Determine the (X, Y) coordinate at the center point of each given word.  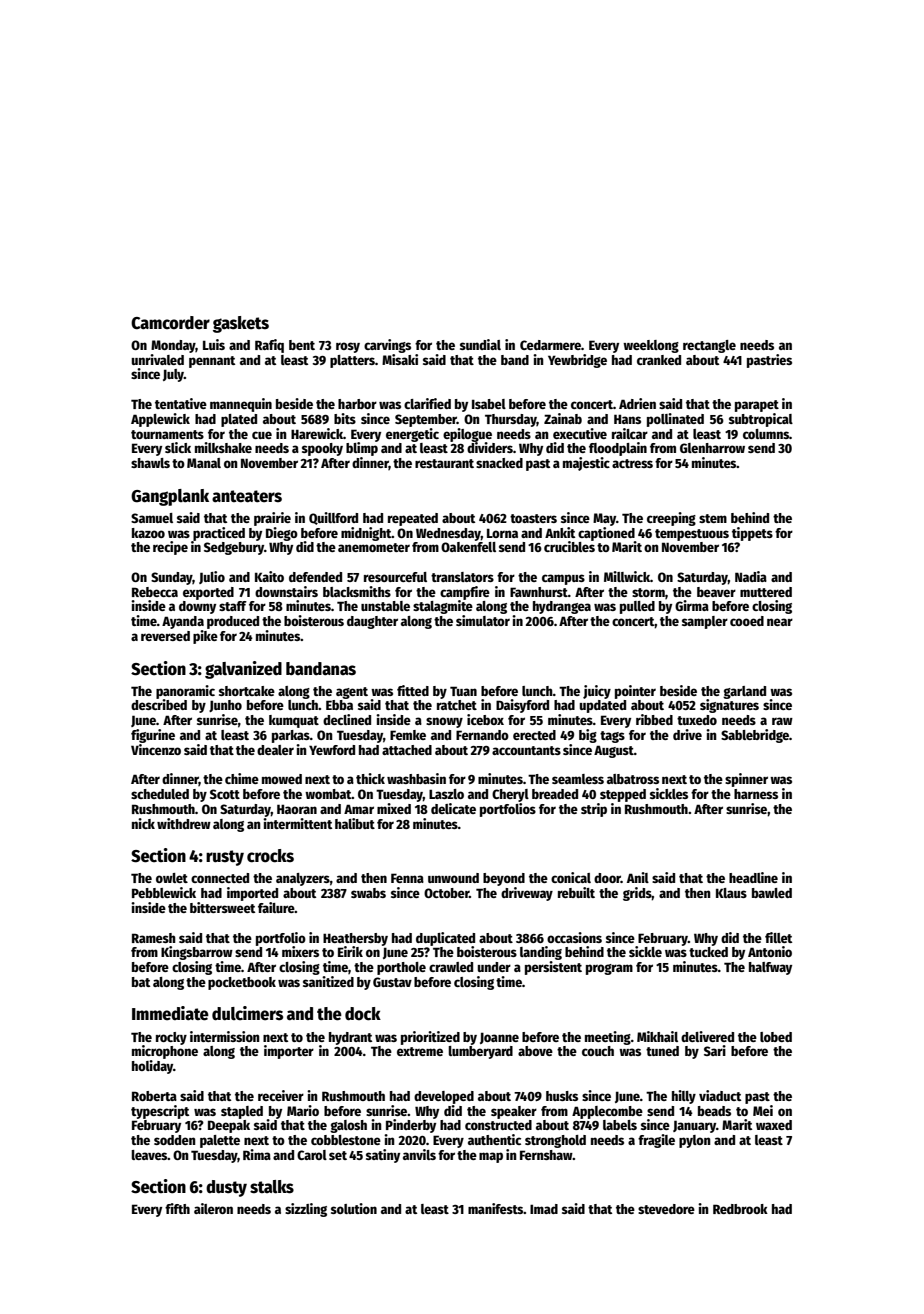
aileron (213, 1208)
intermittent (297, 823)
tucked (708, 952)
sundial (480, 344)
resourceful (395, 577)
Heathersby (355, 939)
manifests (496, 1208)
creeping (671, 519)
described (159, 704)
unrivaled (158, 359)
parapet (757, 406)
